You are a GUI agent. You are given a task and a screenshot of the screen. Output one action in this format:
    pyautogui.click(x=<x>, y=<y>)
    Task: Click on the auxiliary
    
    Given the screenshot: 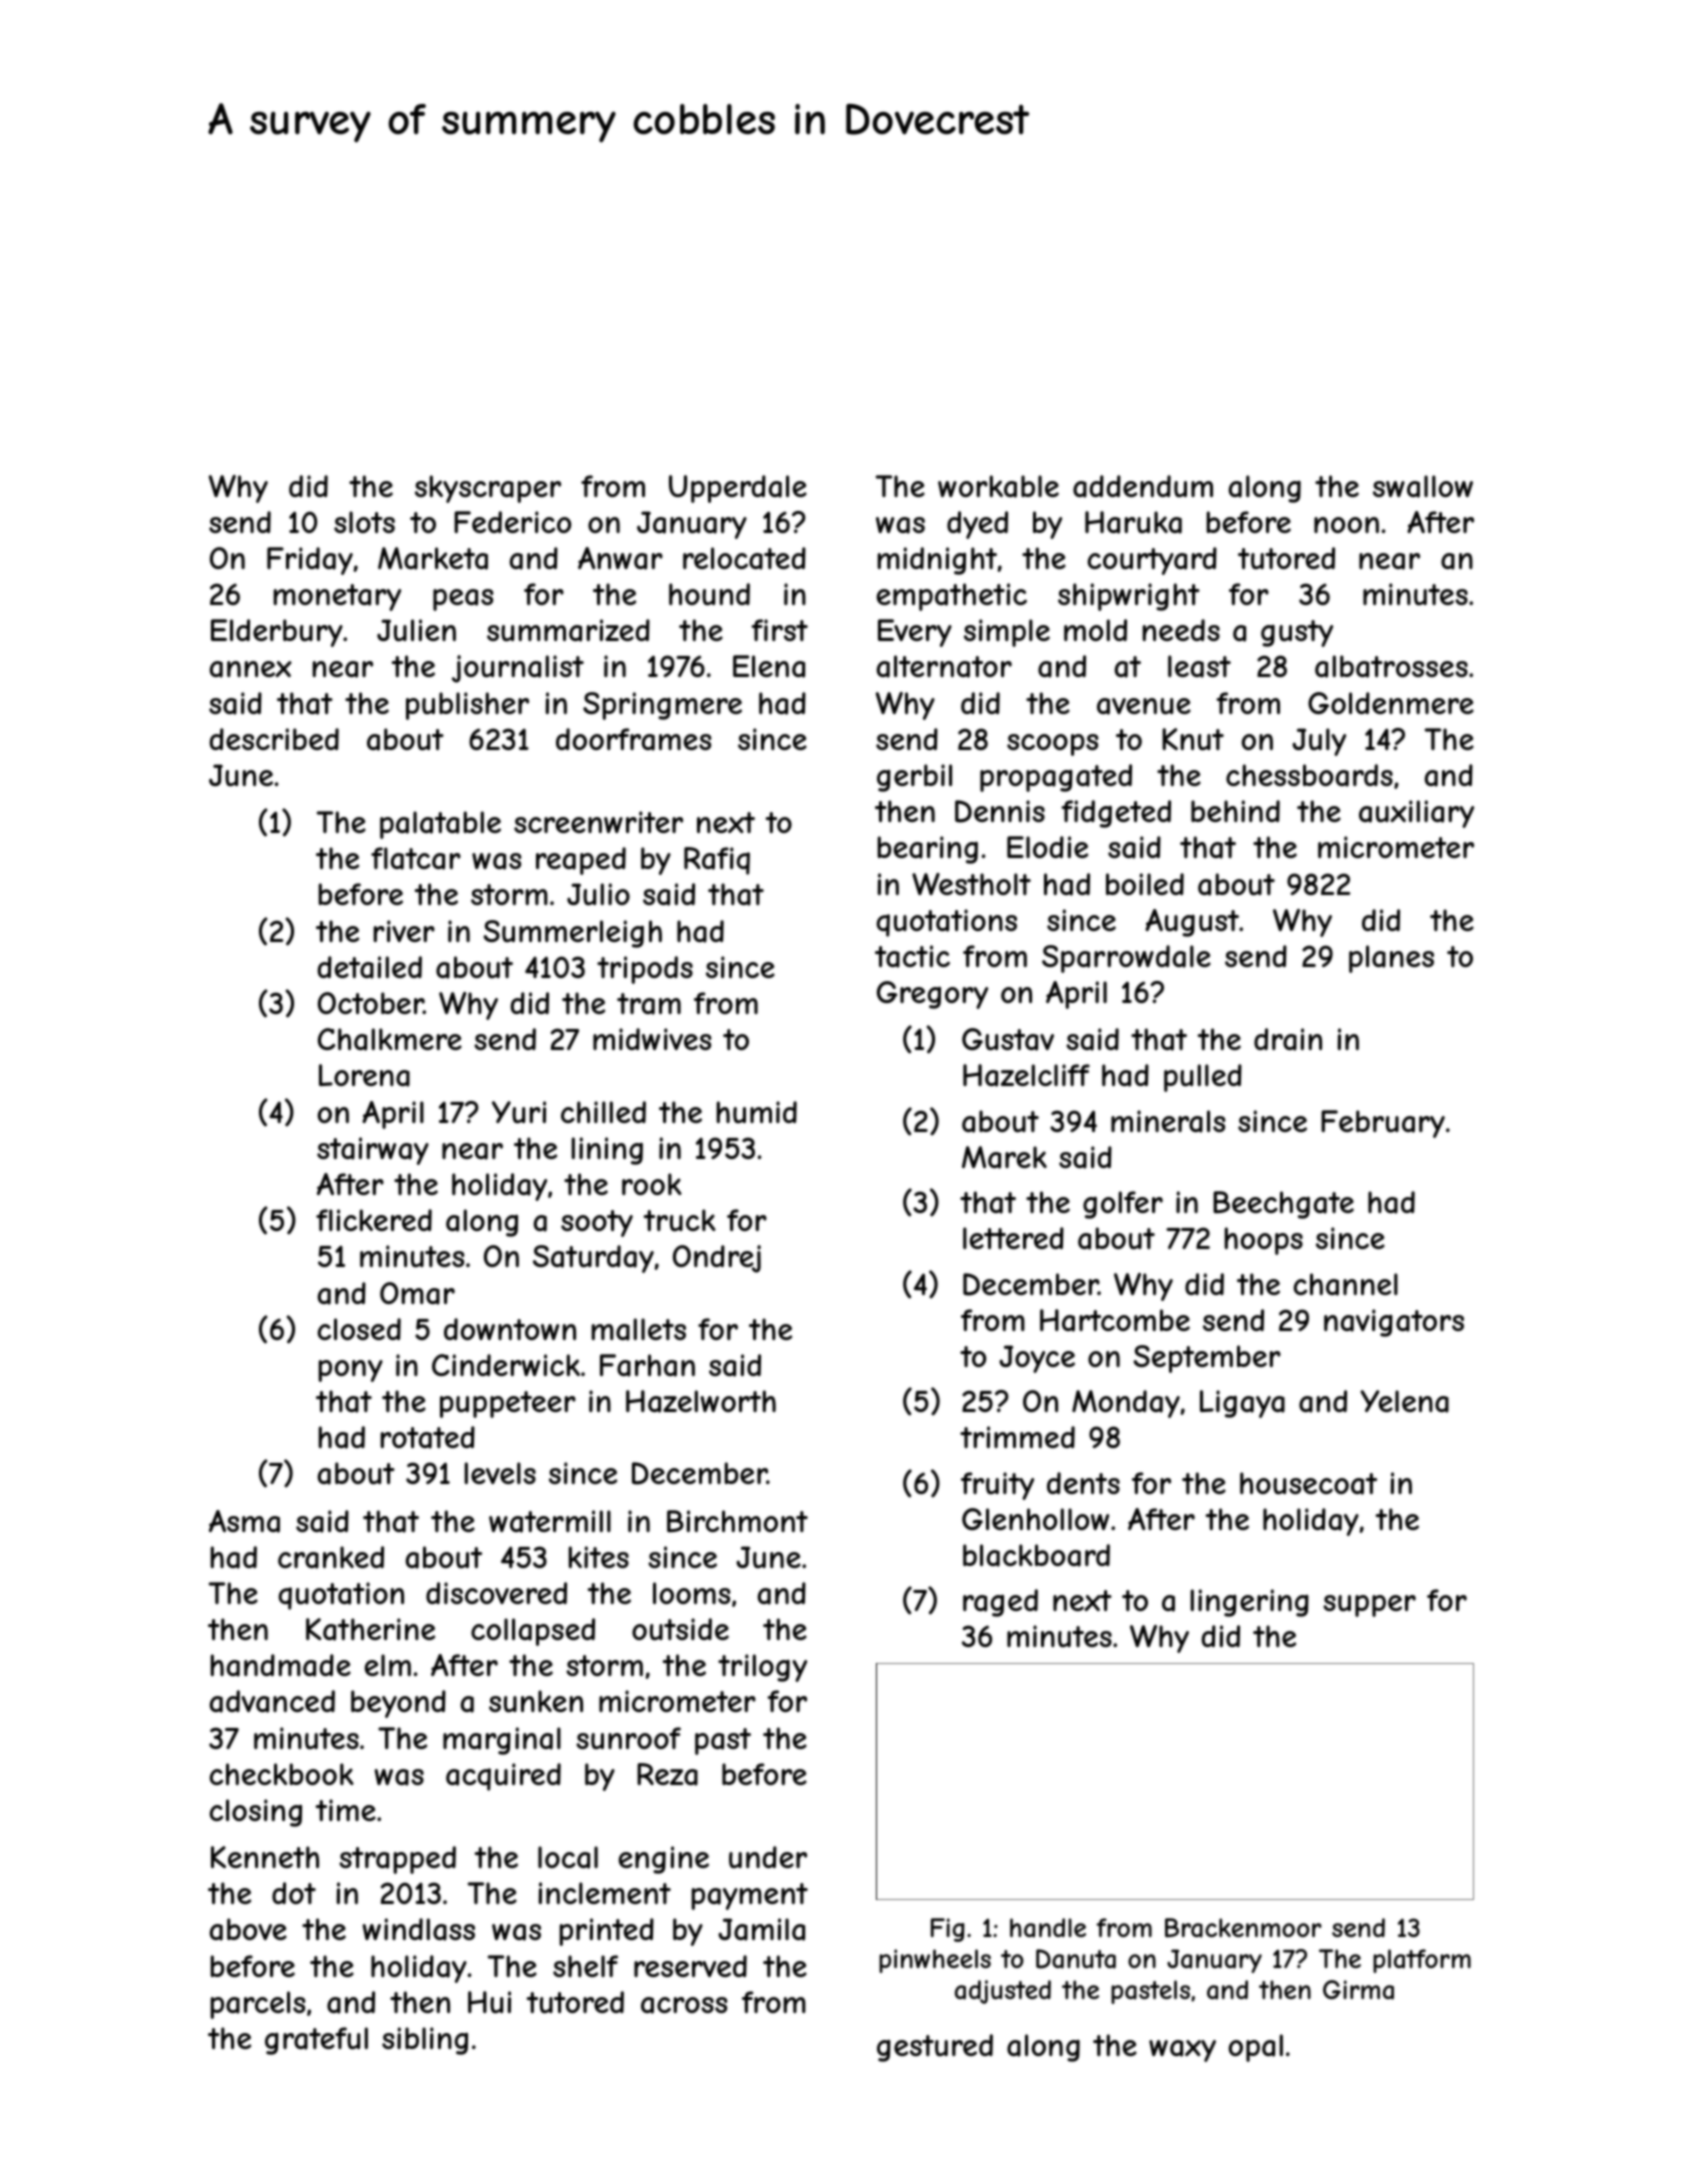 What is the action you would take?
    pyautogui.click(x=1416, y=814)
